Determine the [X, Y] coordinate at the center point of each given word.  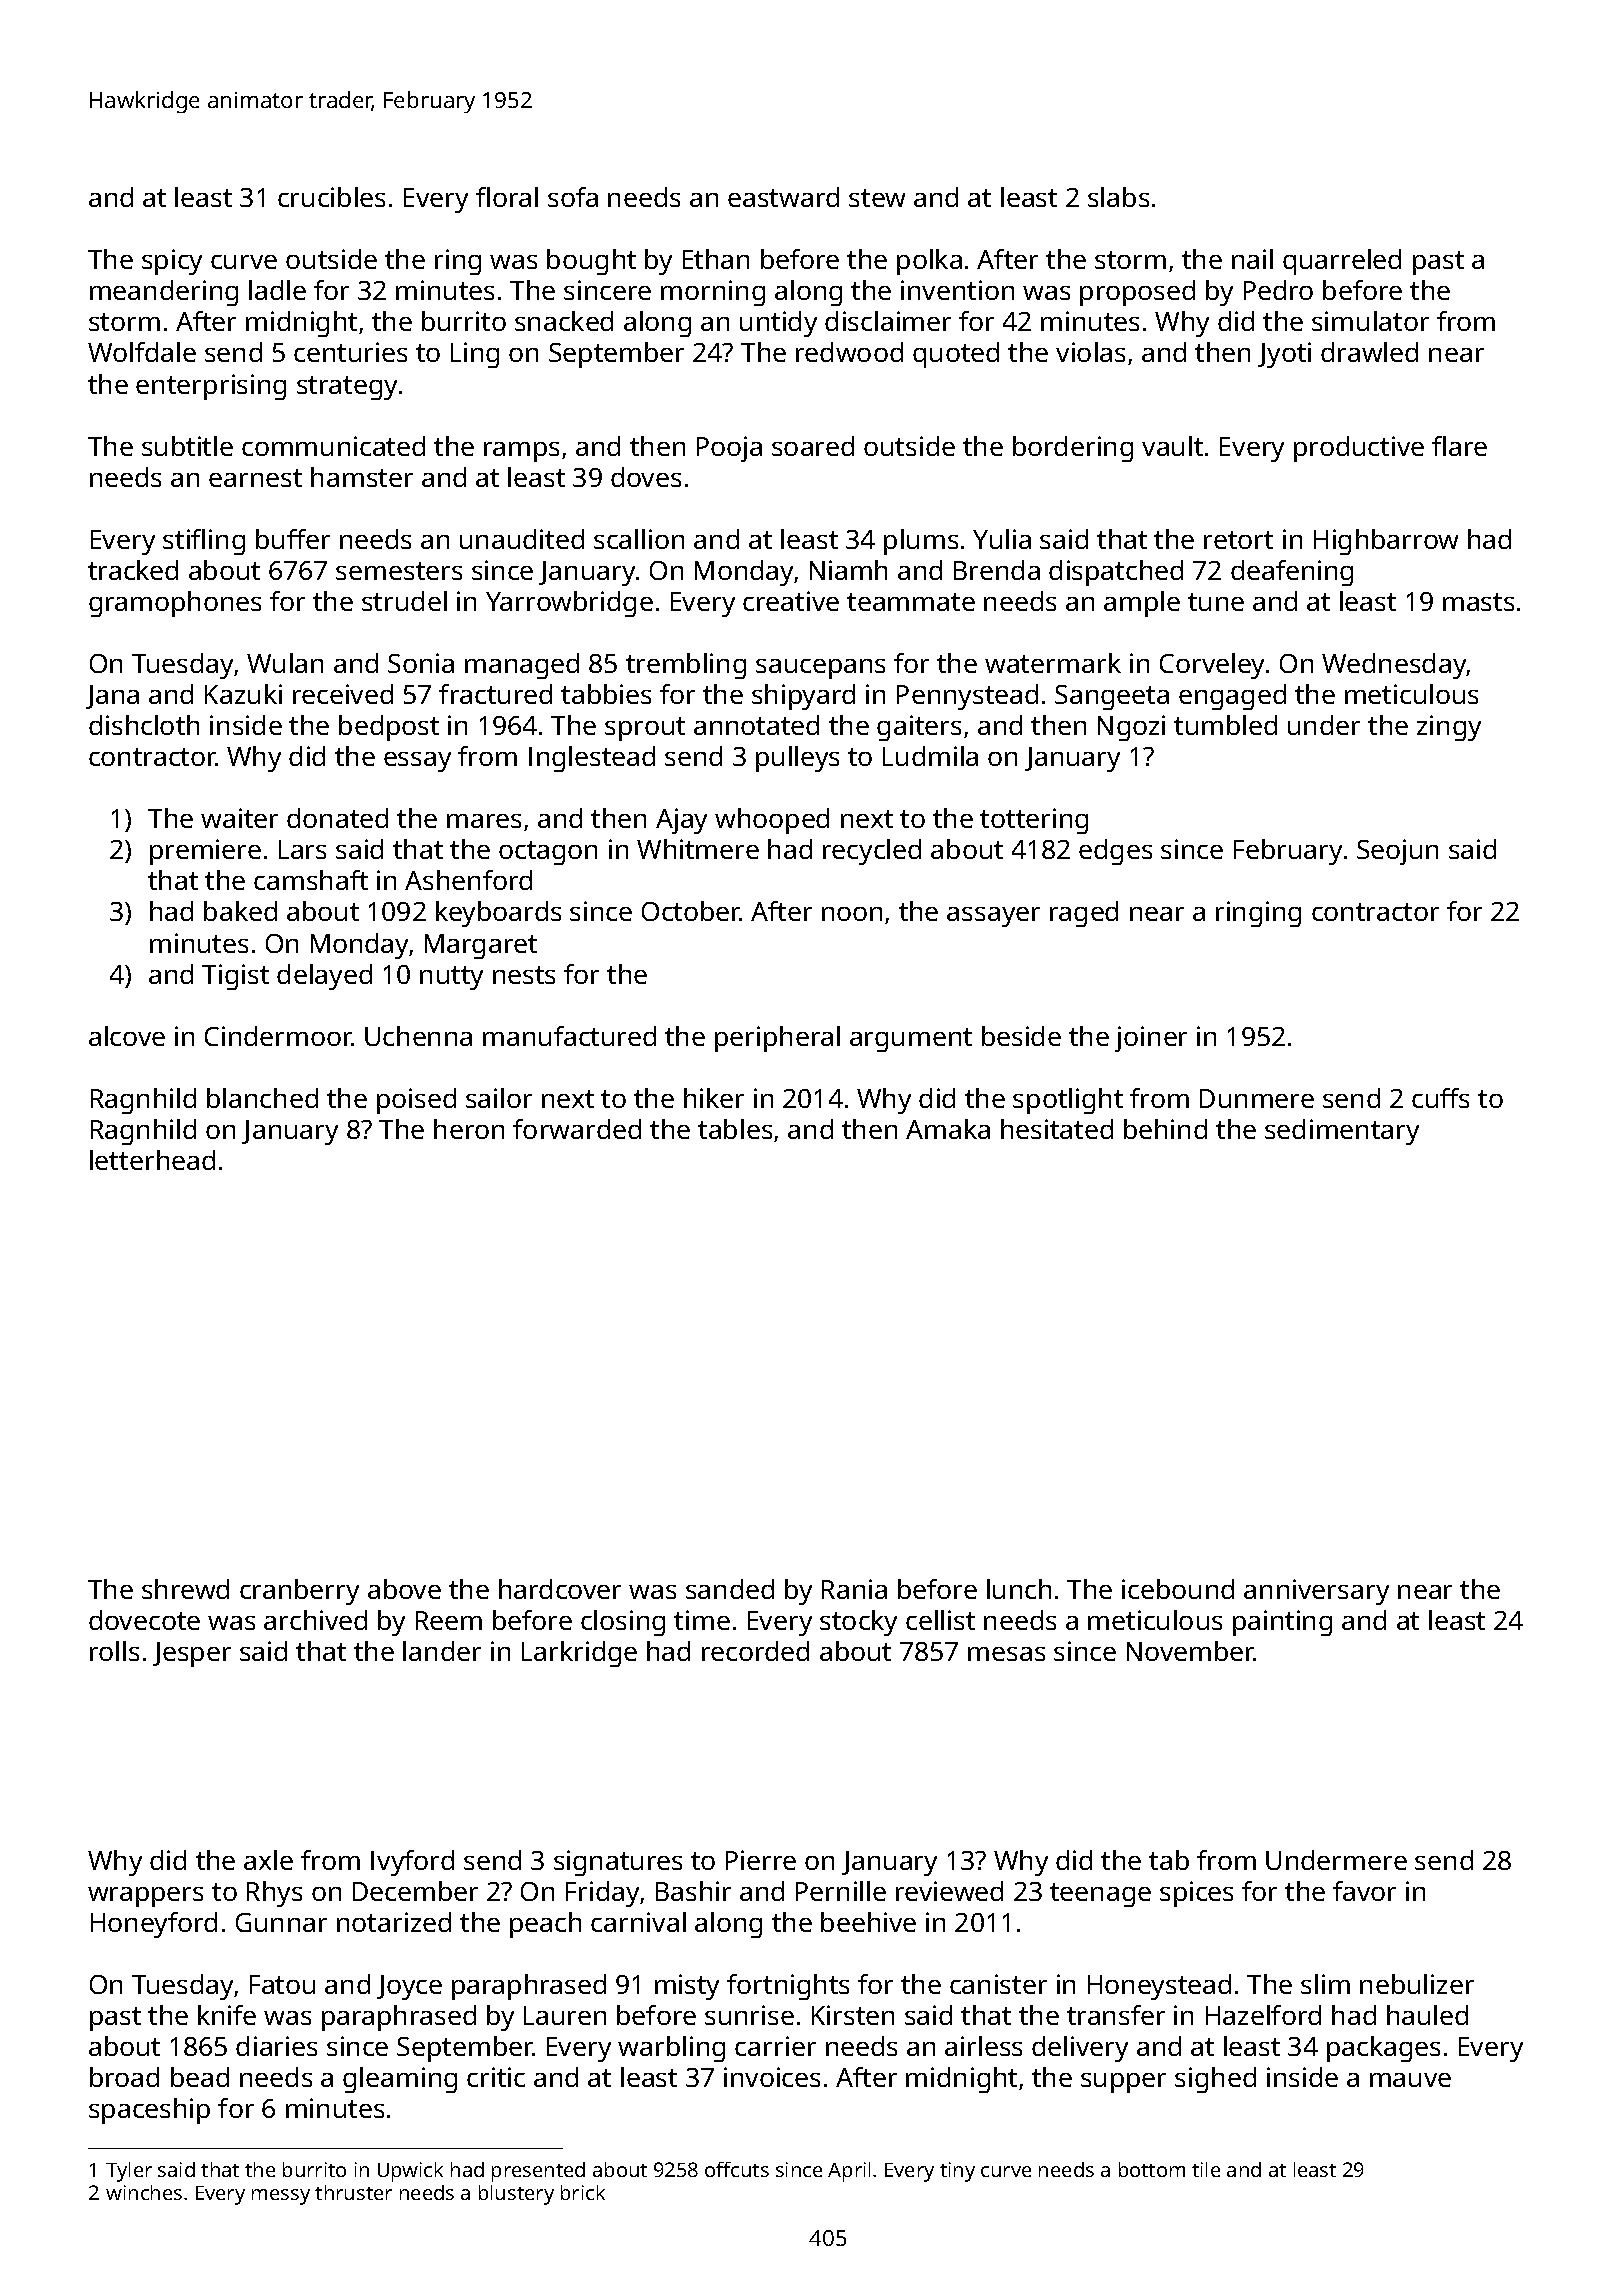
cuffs [1440, 1098]
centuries [350, 352]
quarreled [1342, 262]
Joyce [409, 1987]
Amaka [948, 1129]
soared [813, 446]
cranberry [299, 1592]
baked [240, 911]
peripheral [777, 1039]
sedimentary [1342, 1132]
